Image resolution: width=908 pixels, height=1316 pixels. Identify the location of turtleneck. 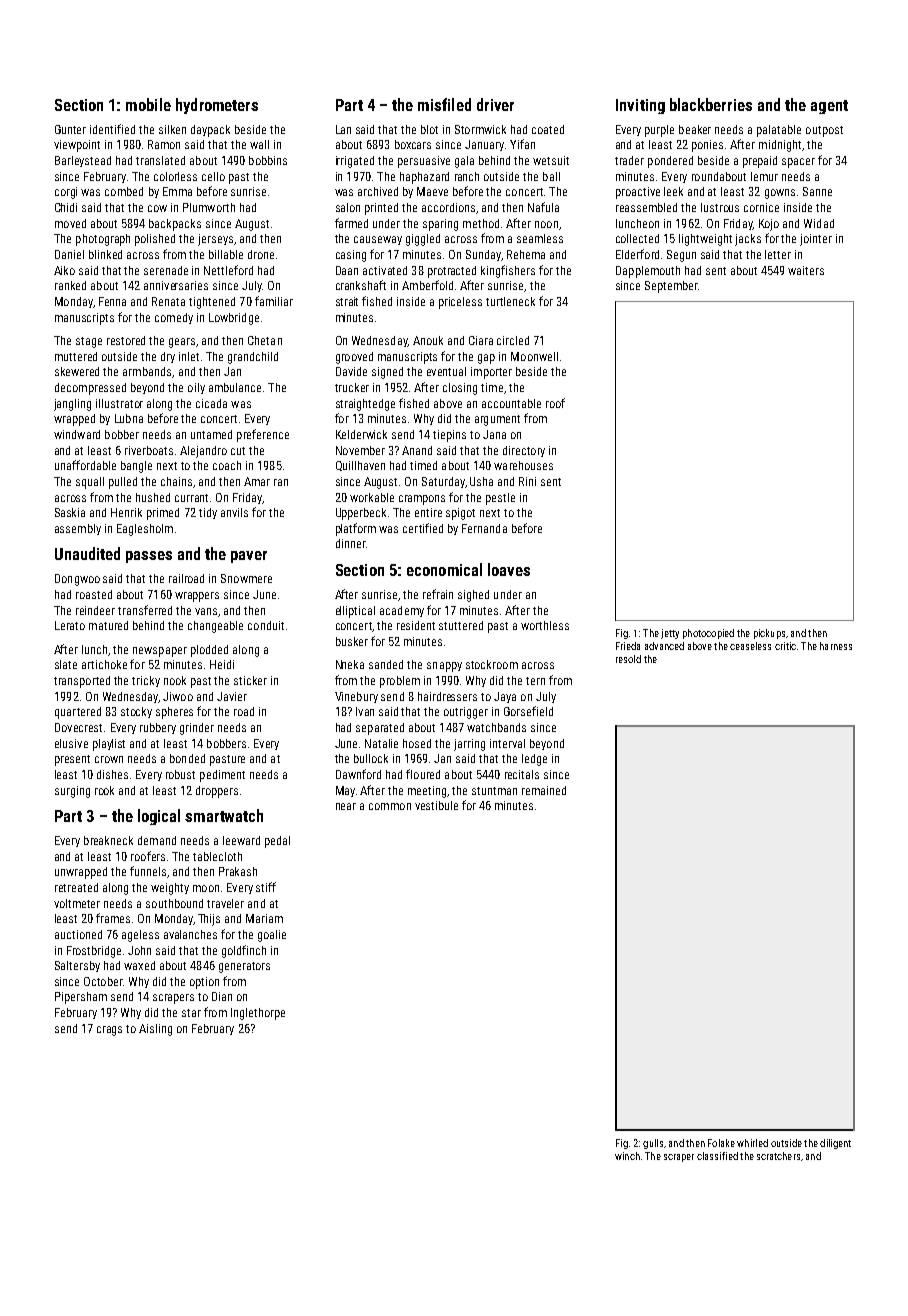
(510, 301).
